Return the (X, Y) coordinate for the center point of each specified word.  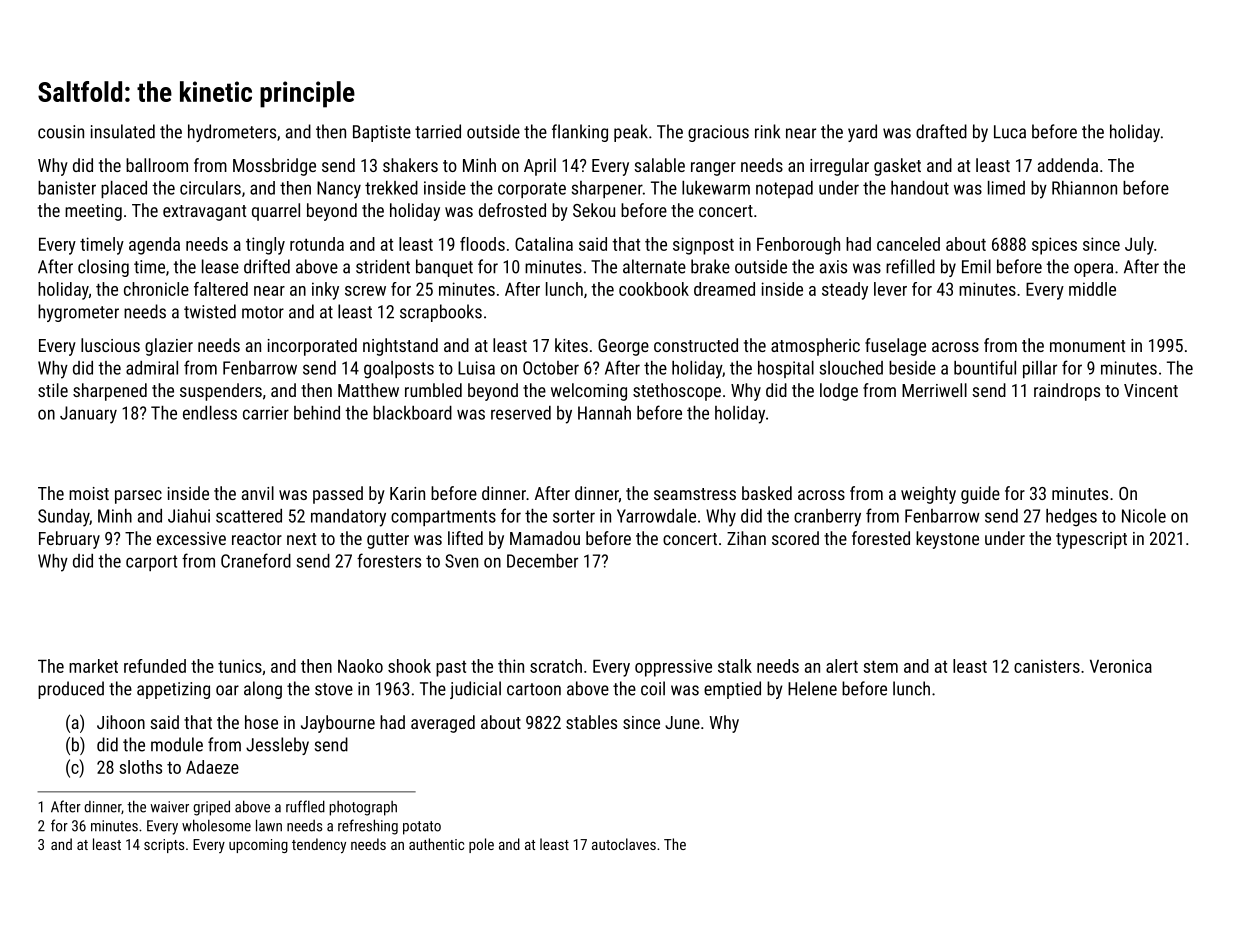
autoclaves (624, 844)
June (682, 722)
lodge (839, 392)
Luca (1010, 132)
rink (767, 131)
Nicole (1144, 516)
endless (210, 413)
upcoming (258, 846)
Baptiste (382, 133)
